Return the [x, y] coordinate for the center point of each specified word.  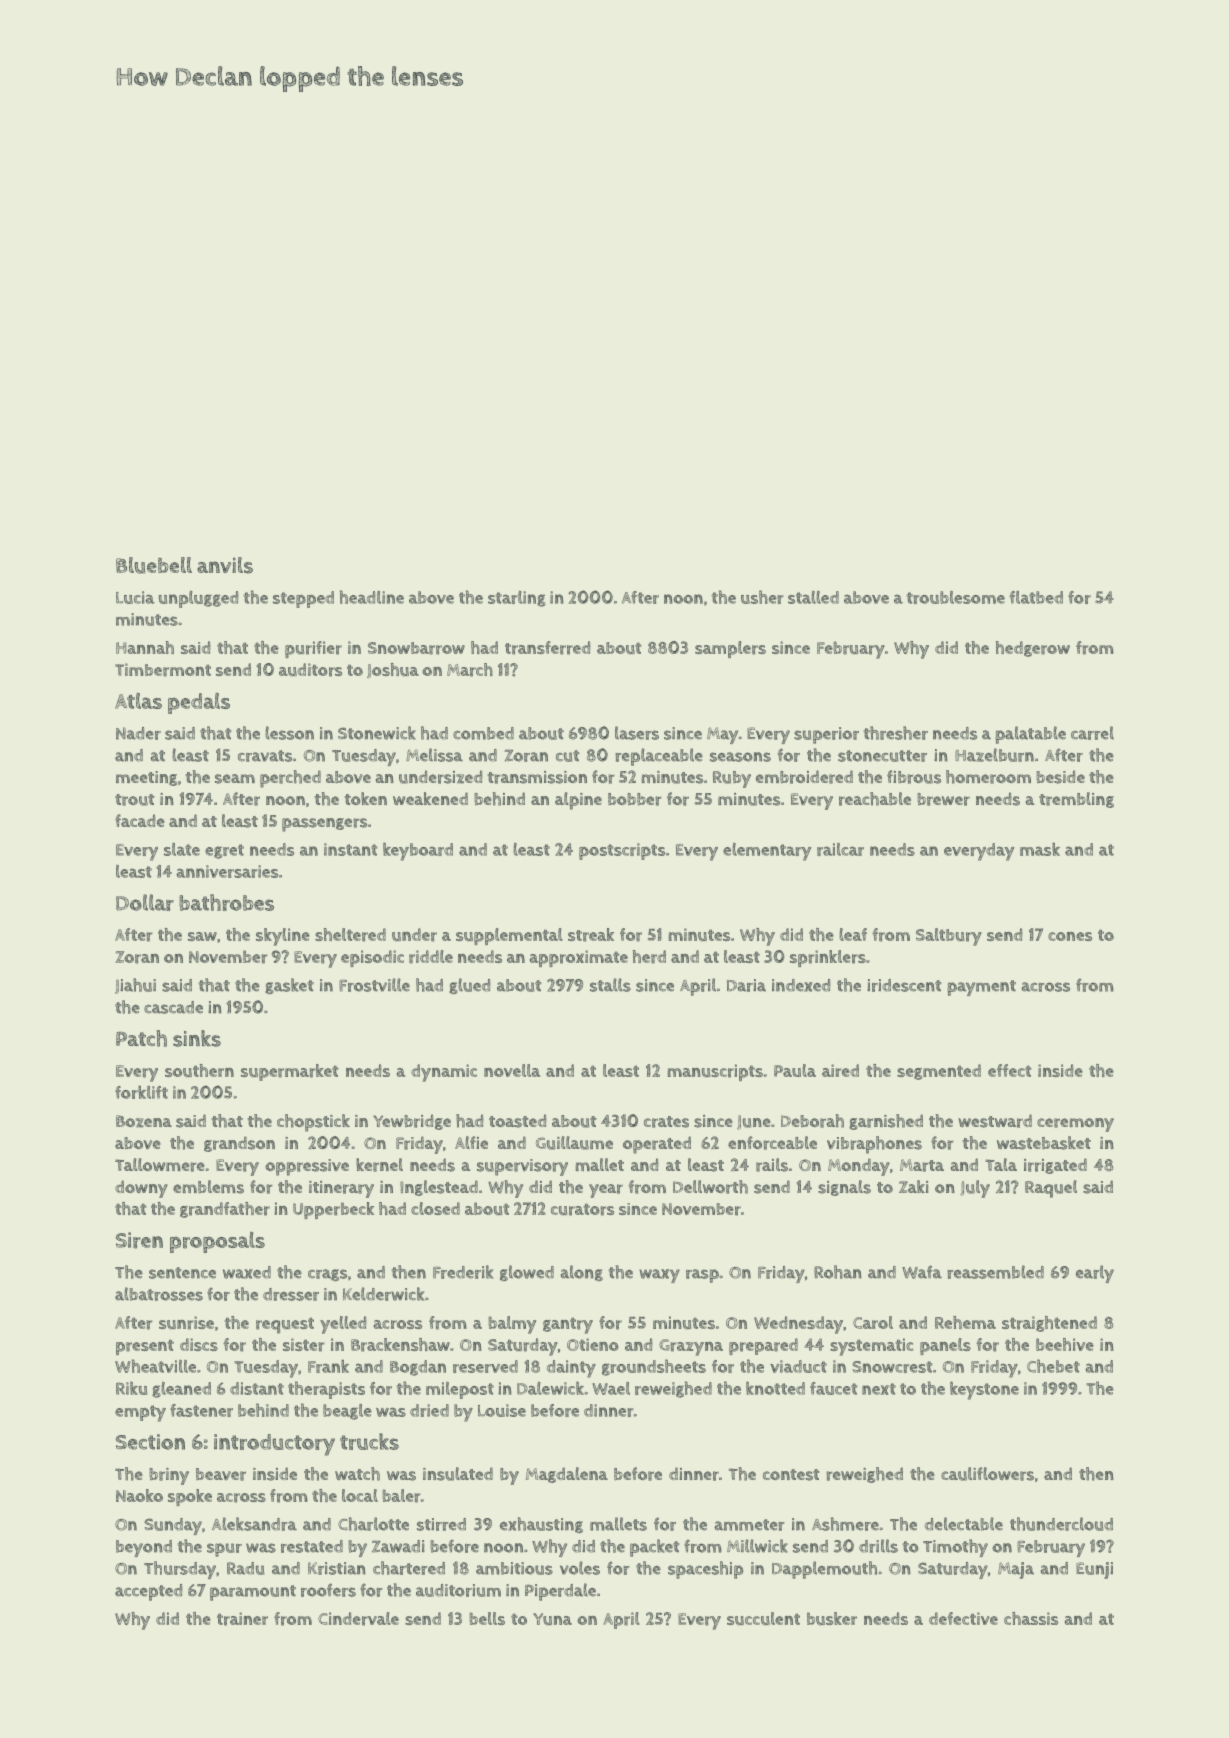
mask [1040, 849]
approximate [579, 958]
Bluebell [154, 565]
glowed [527, 1273]
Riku [131, 1388]
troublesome [955, 597]
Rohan [838, 1272]
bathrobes [226, 902]
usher [762, 597]
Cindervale [358, 1619]
